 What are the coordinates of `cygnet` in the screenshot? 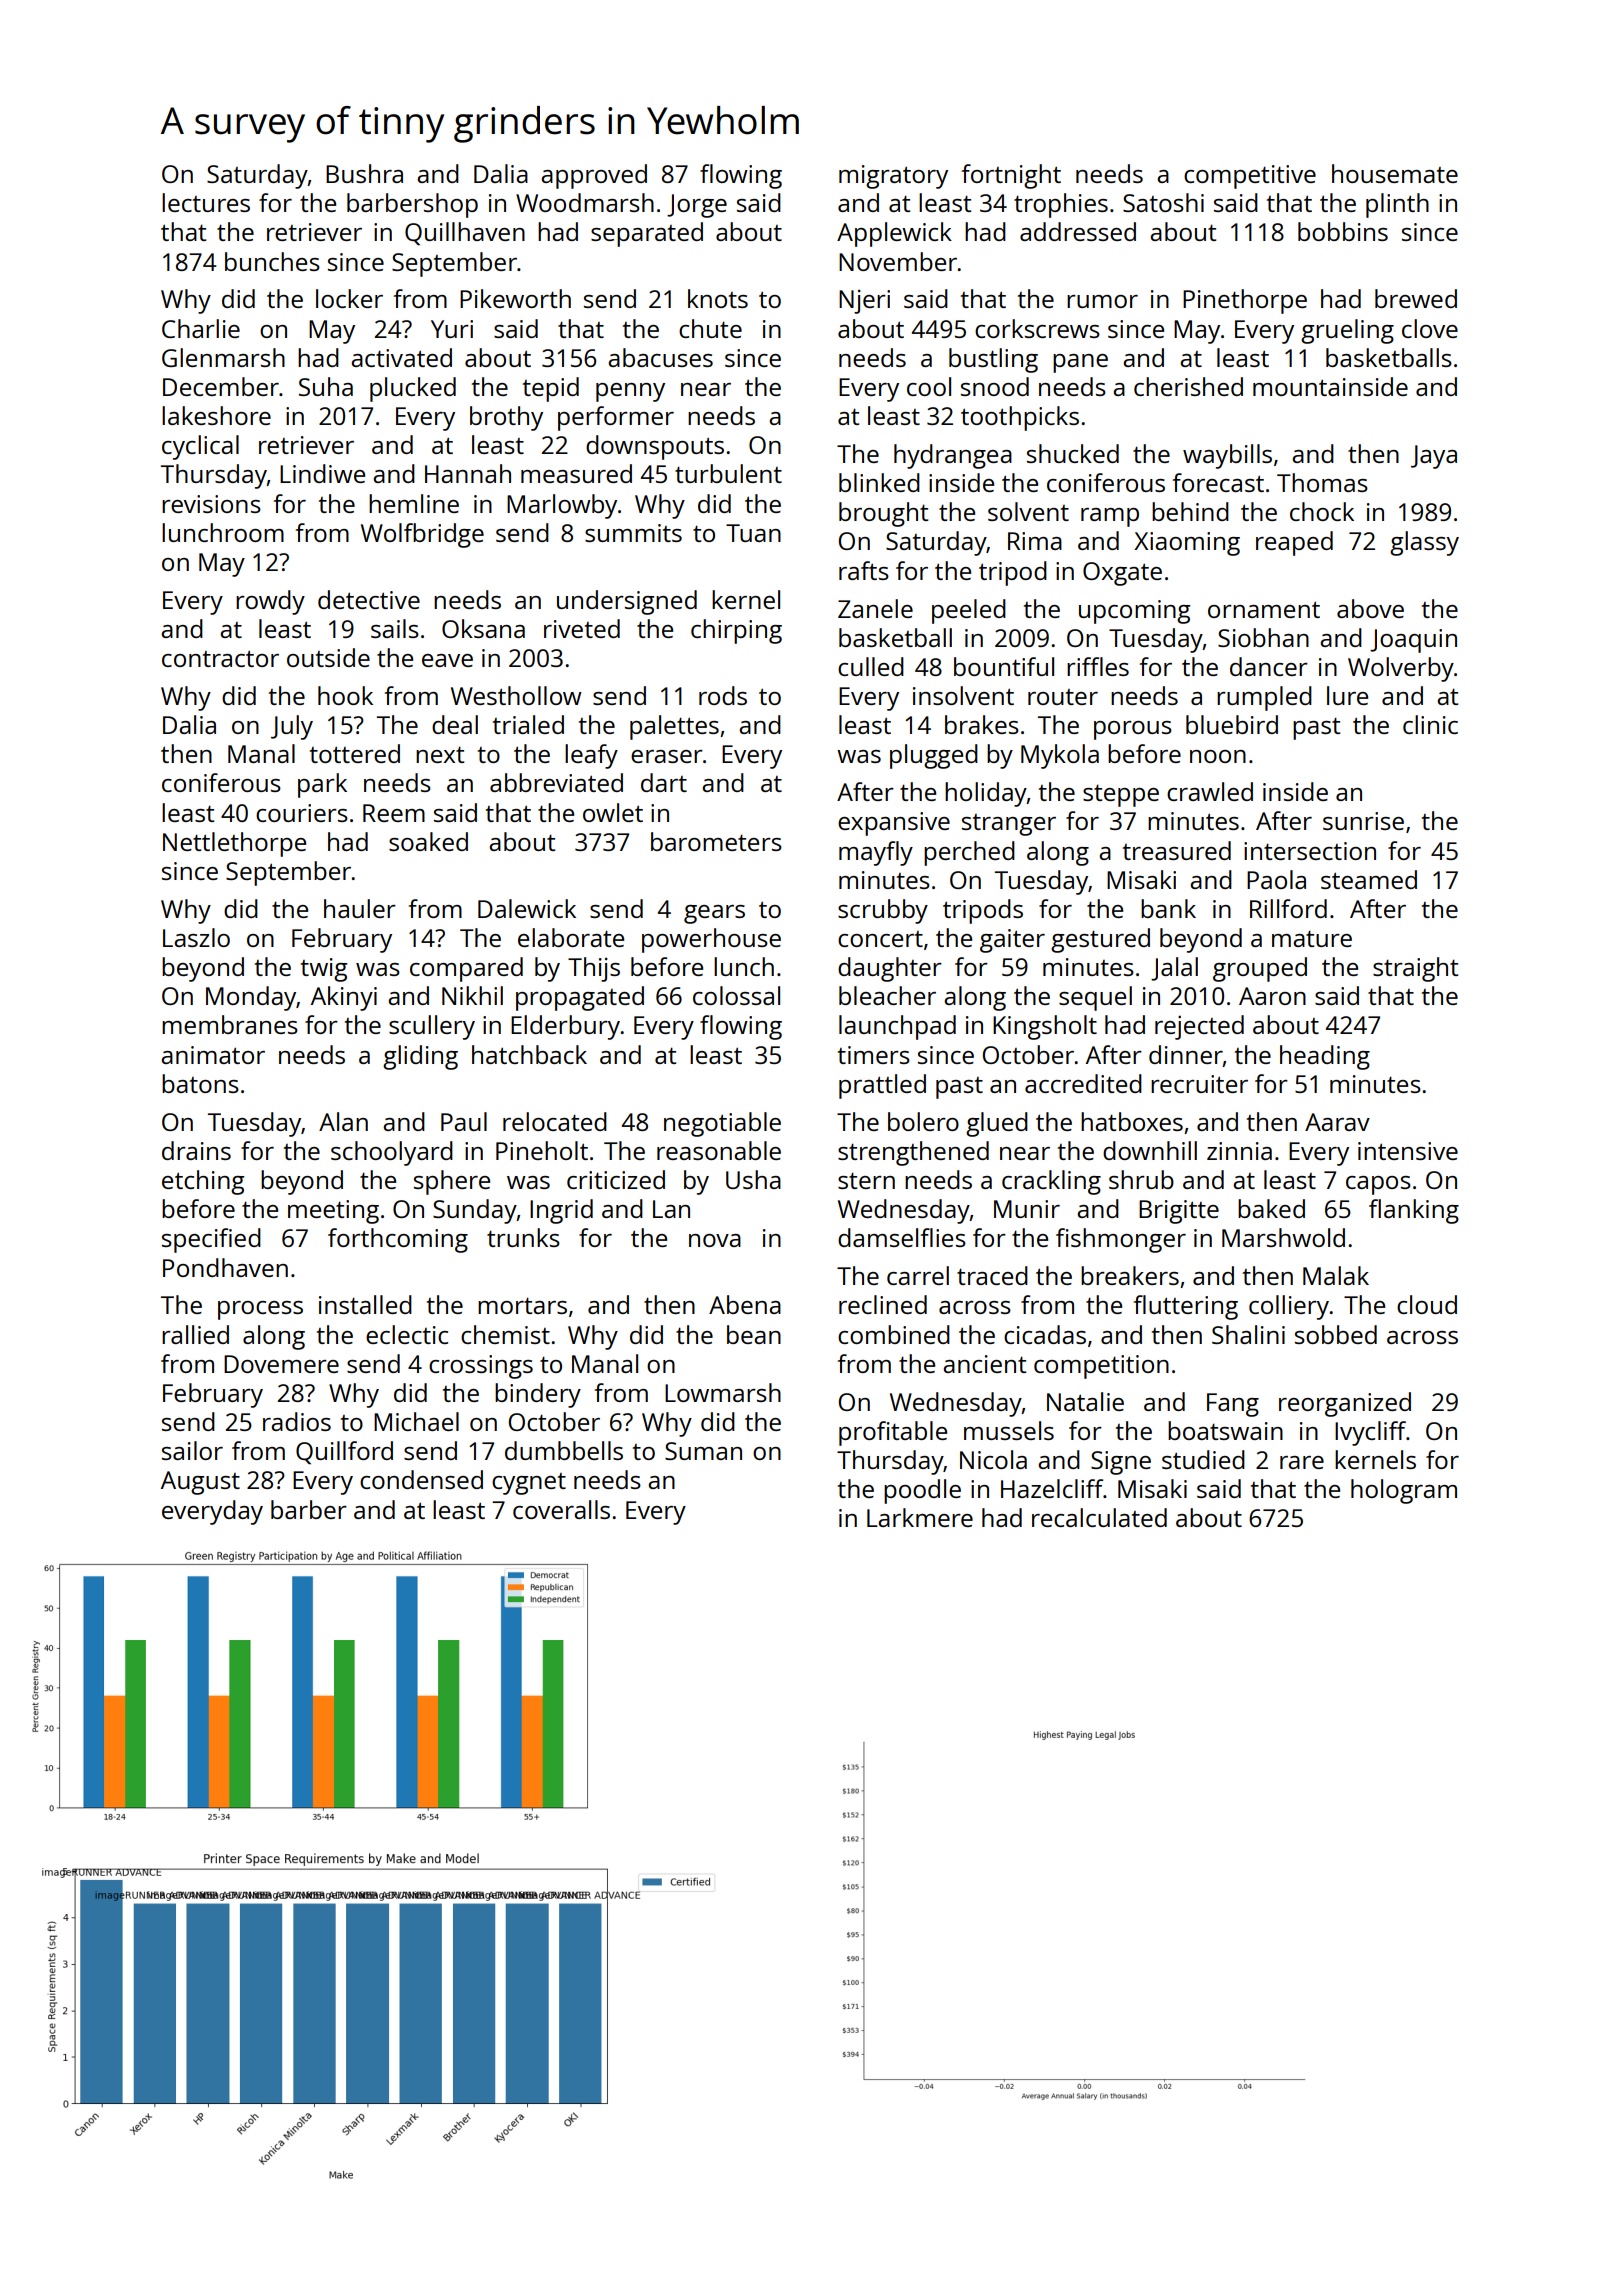 It's located at (529, 1484).
